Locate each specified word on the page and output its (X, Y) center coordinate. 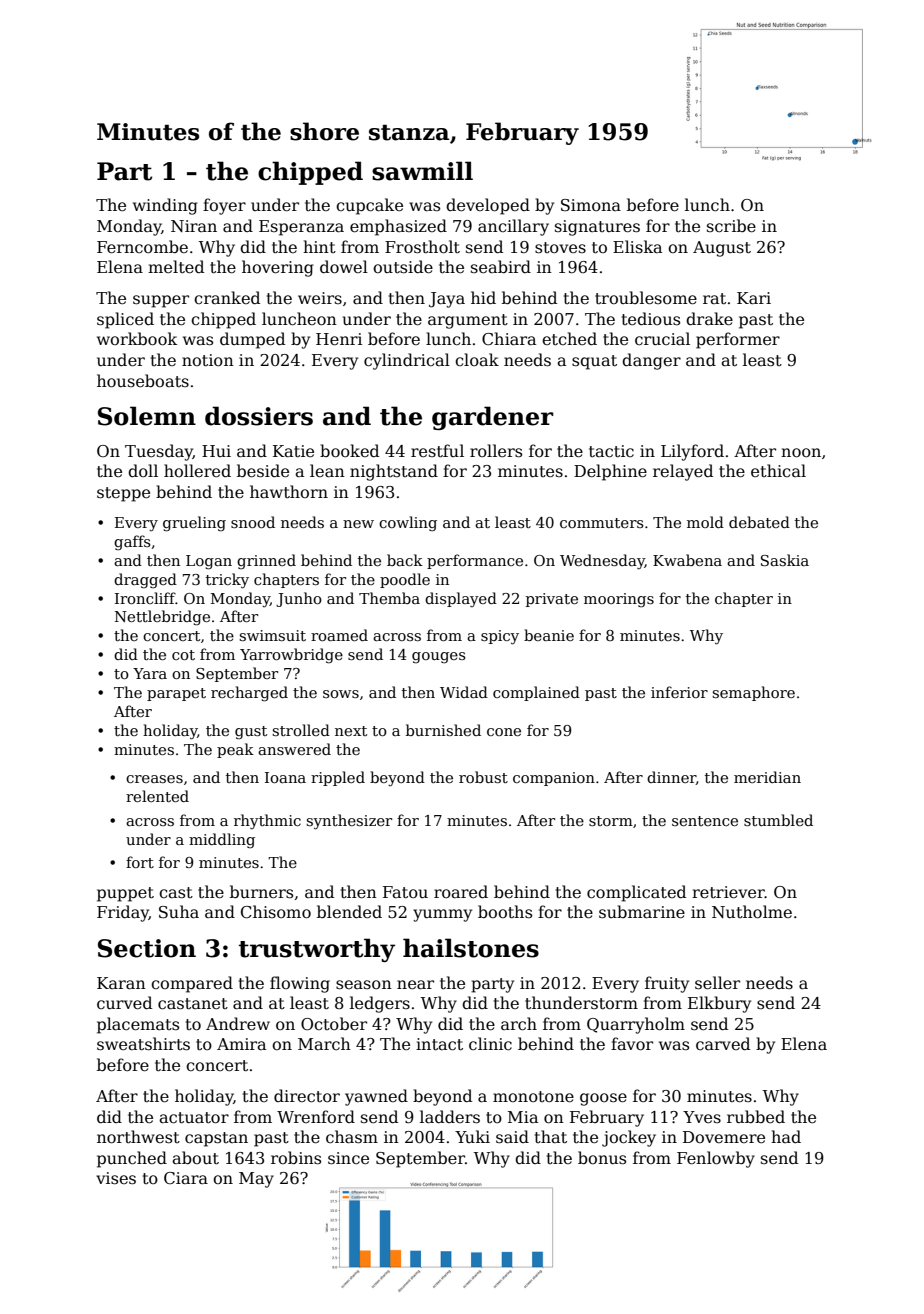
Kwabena (687, 560)
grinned (266, 562)
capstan (216, 1139)
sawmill (422, 171)
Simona (591, 205)
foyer (224, 206)
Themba (389, 598)
